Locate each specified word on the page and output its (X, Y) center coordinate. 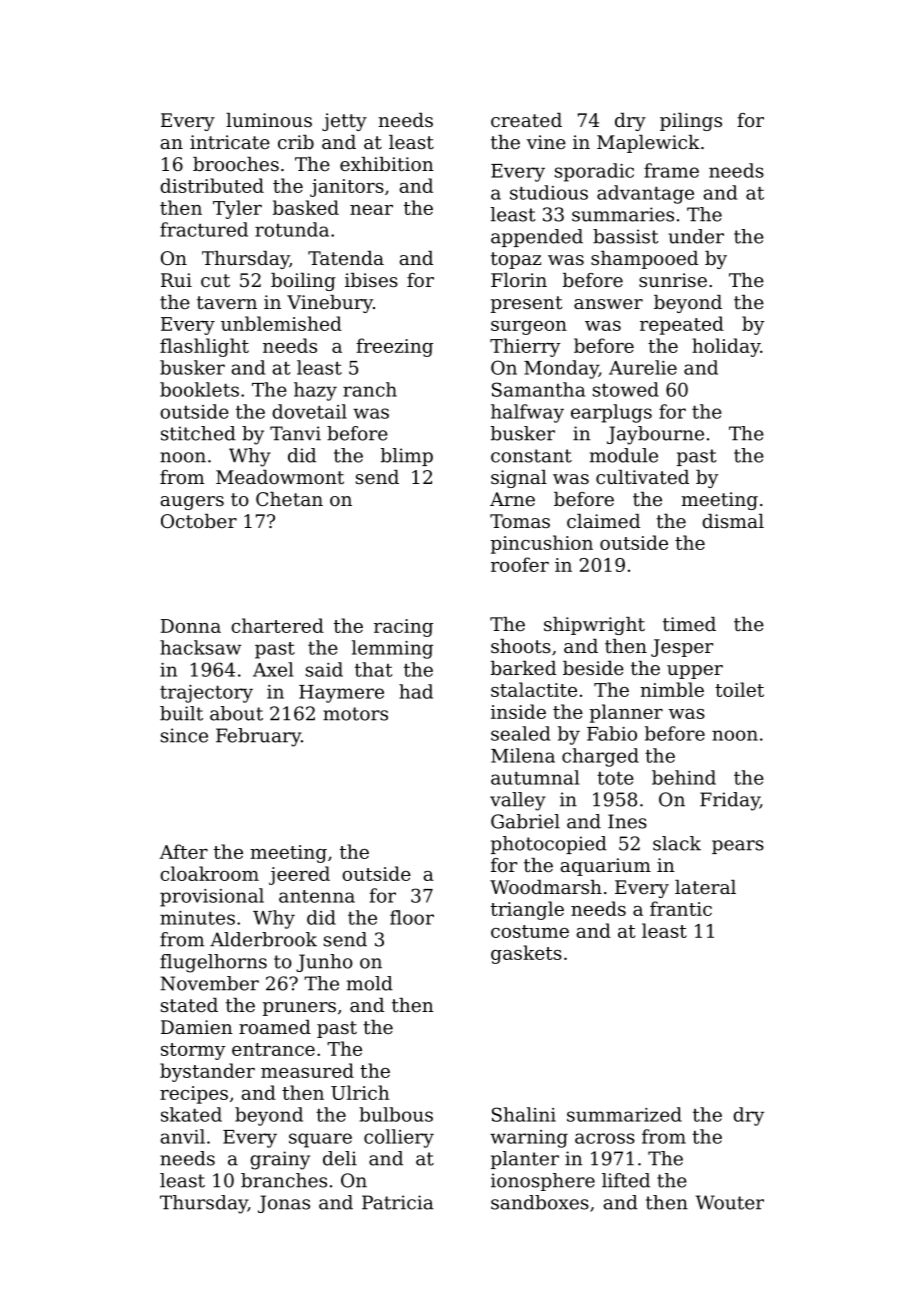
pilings (691, 122)
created (526, 120)
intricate (230, 142)
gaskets (526, 954)
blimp (407, 457)
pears (738, 847)
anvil (182, 1136)
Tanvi (295, 433)
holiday (726, 347)
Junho (324, 963)
